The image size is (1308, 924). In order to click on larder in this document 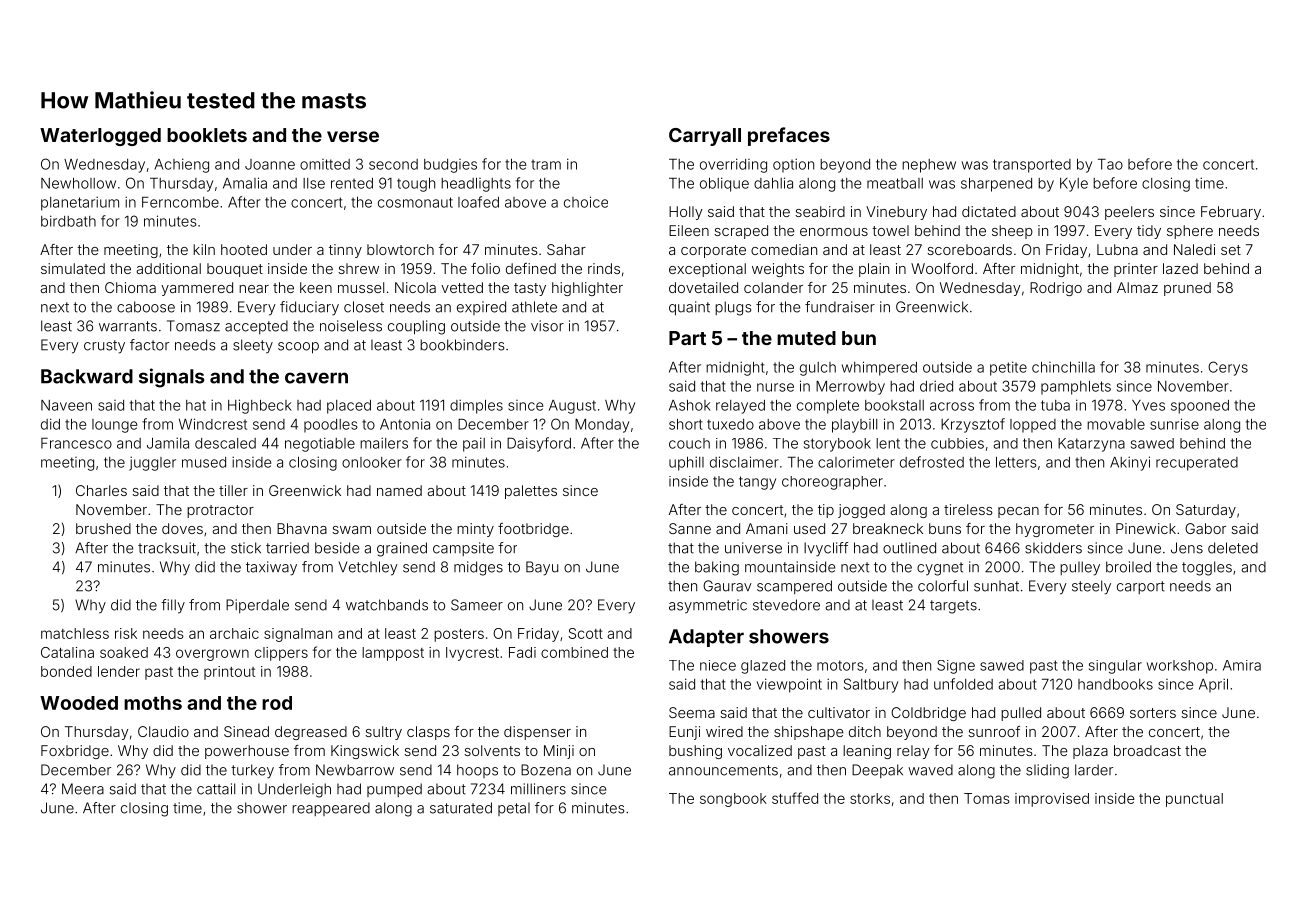, I will do `click(1094, 770)`.
